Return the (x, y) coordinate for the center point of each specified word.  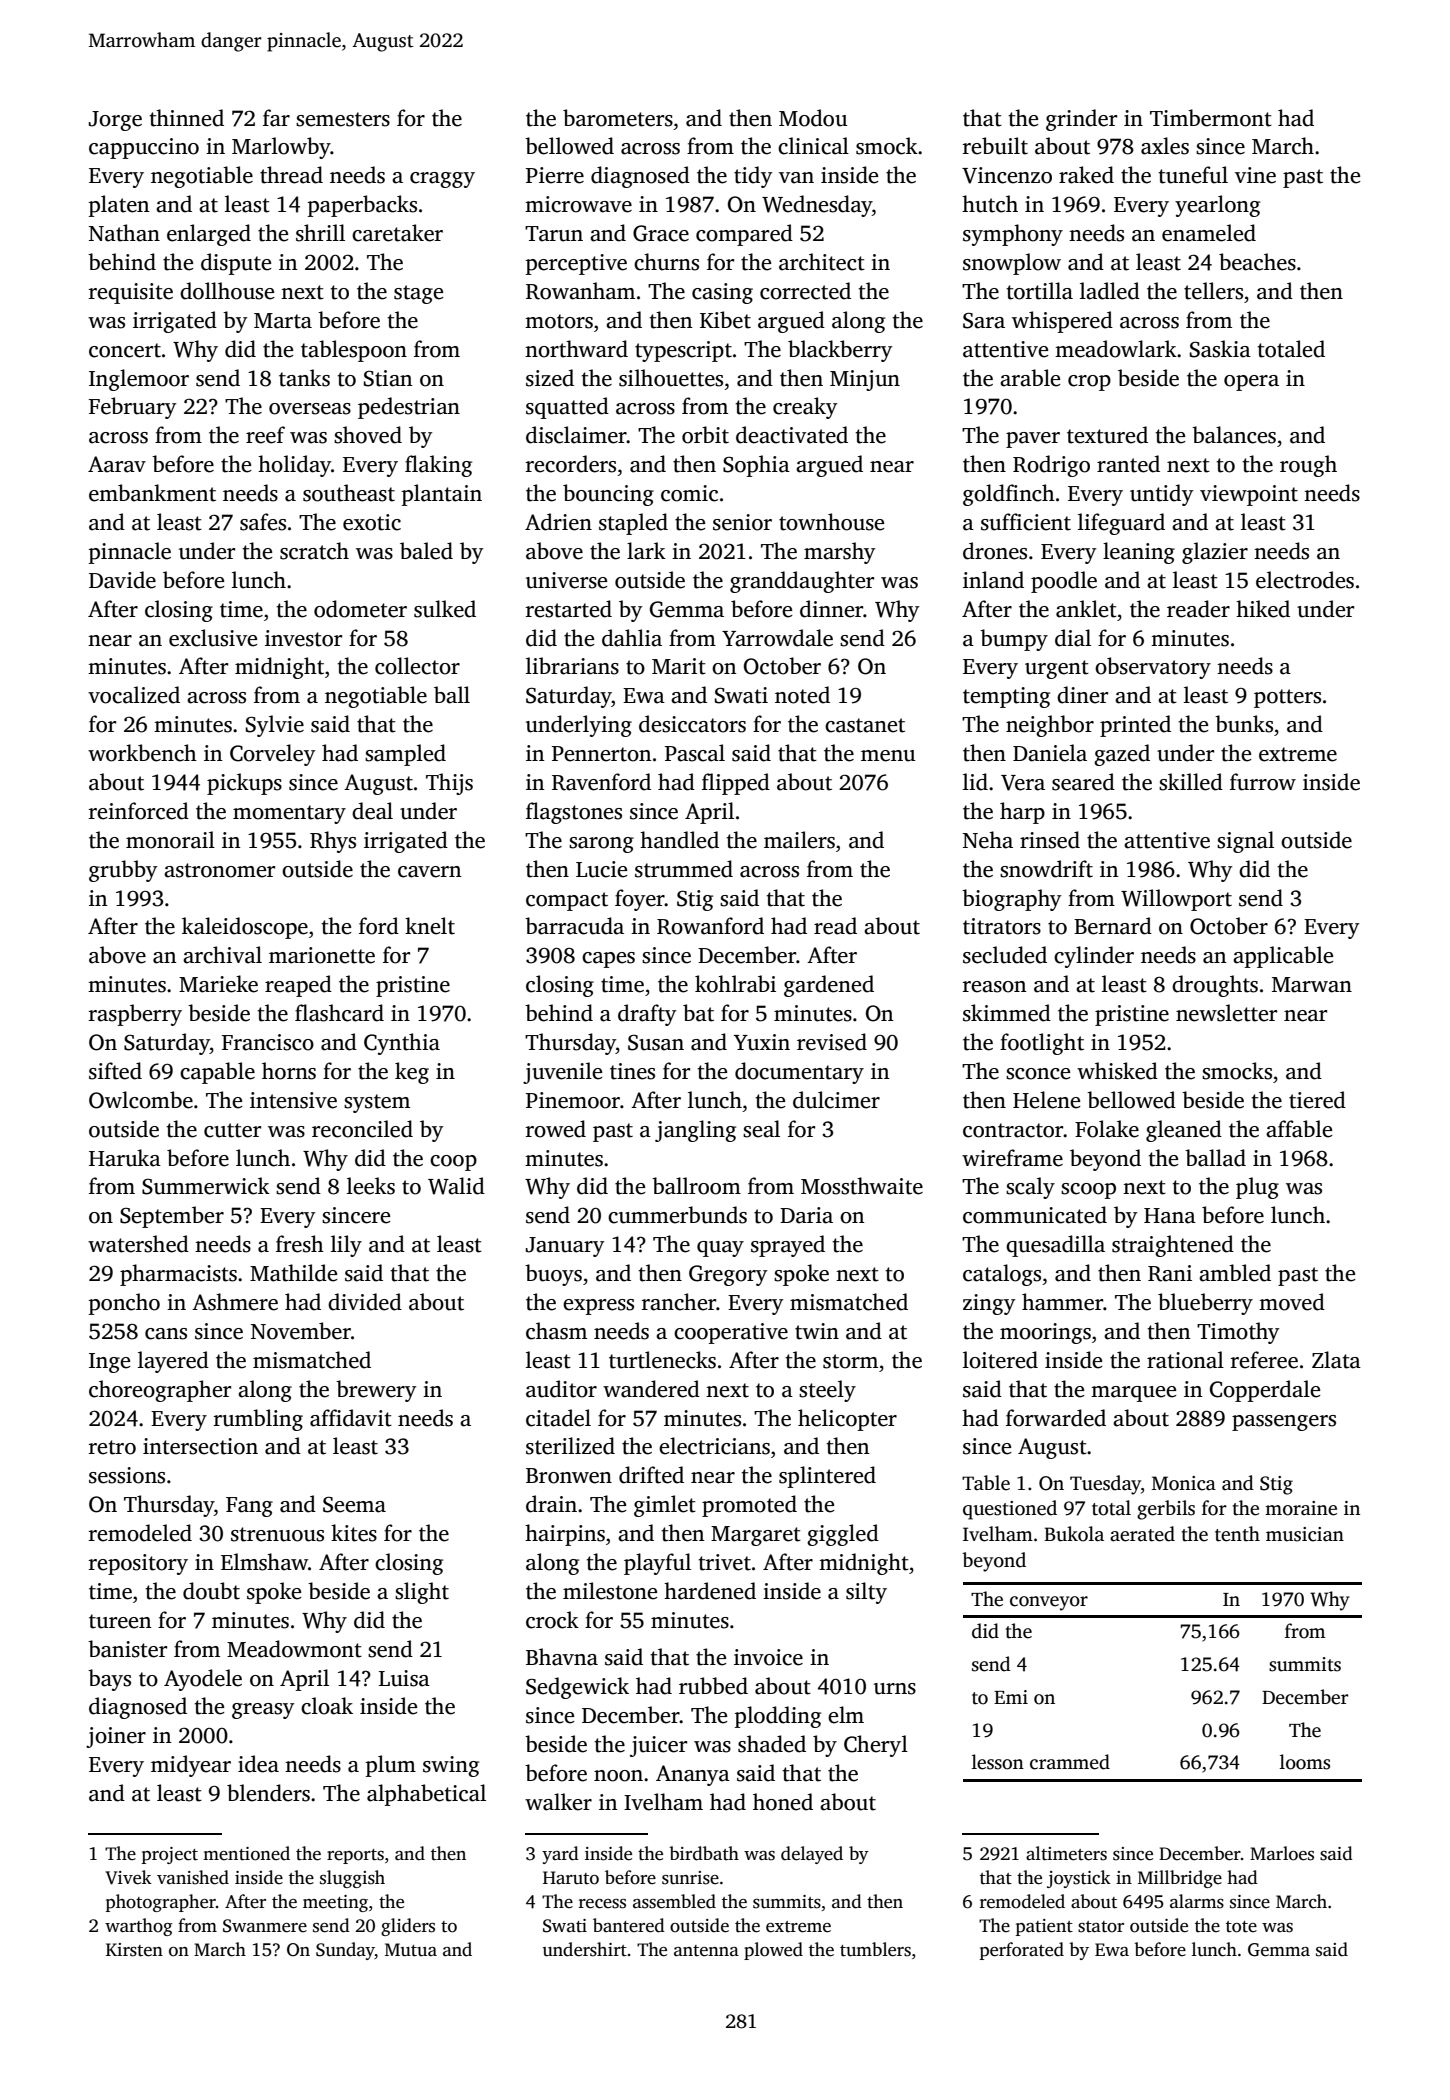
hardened (710, 1591)
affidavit (351, 1418)
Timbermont (1211, 118)
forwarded (1056, 1418)
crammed (1070, 1762)
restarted (569, 609)
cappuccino (144, 148)
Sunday (345, 1951)
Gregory (728, 1275)
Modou (813, 118)
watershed (138, 1244)
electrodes (1305, 580)
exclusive (213, 638)
